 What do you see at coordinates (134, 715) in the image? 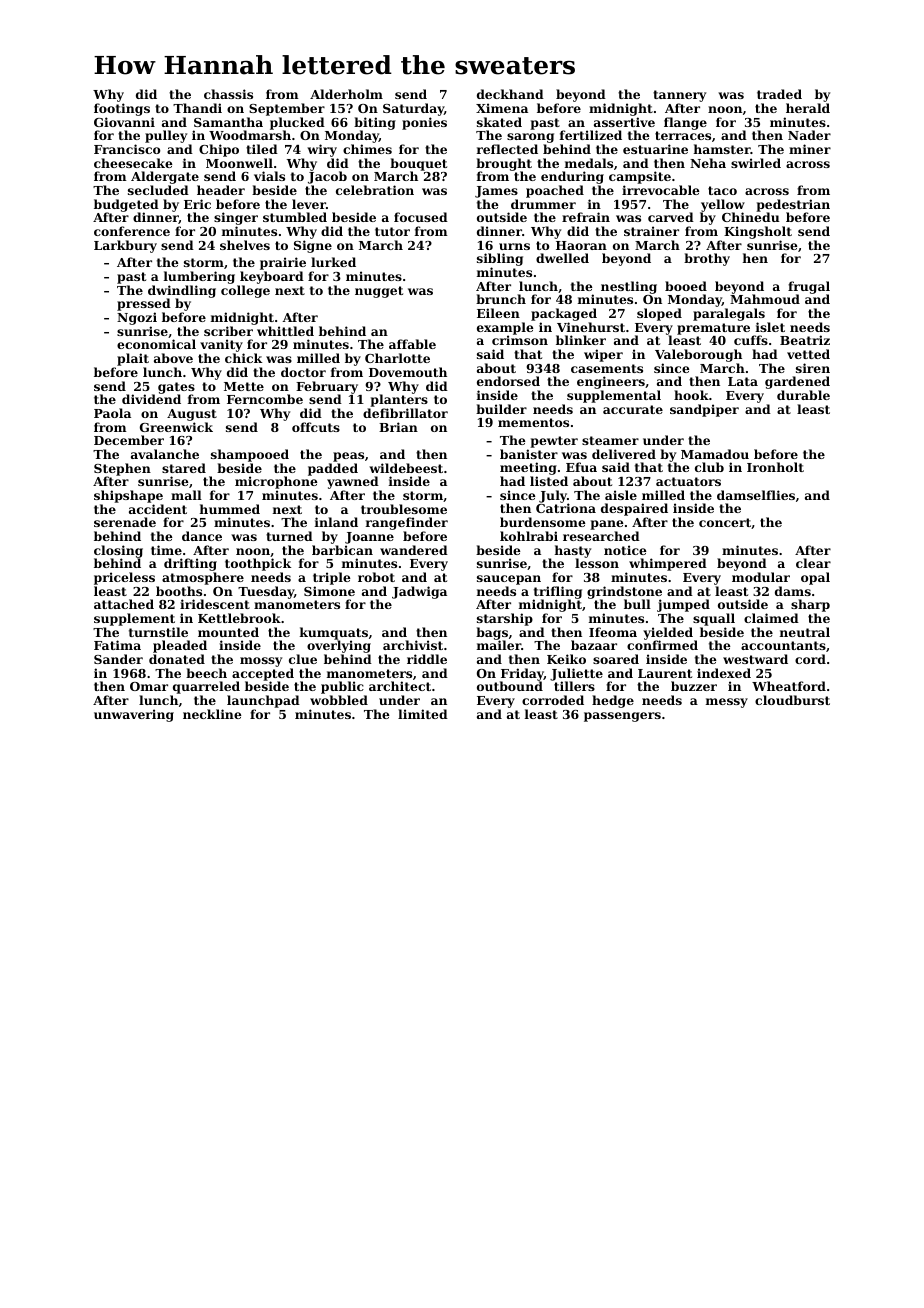
I see `unwavering` at bounding box center [134, 715].
